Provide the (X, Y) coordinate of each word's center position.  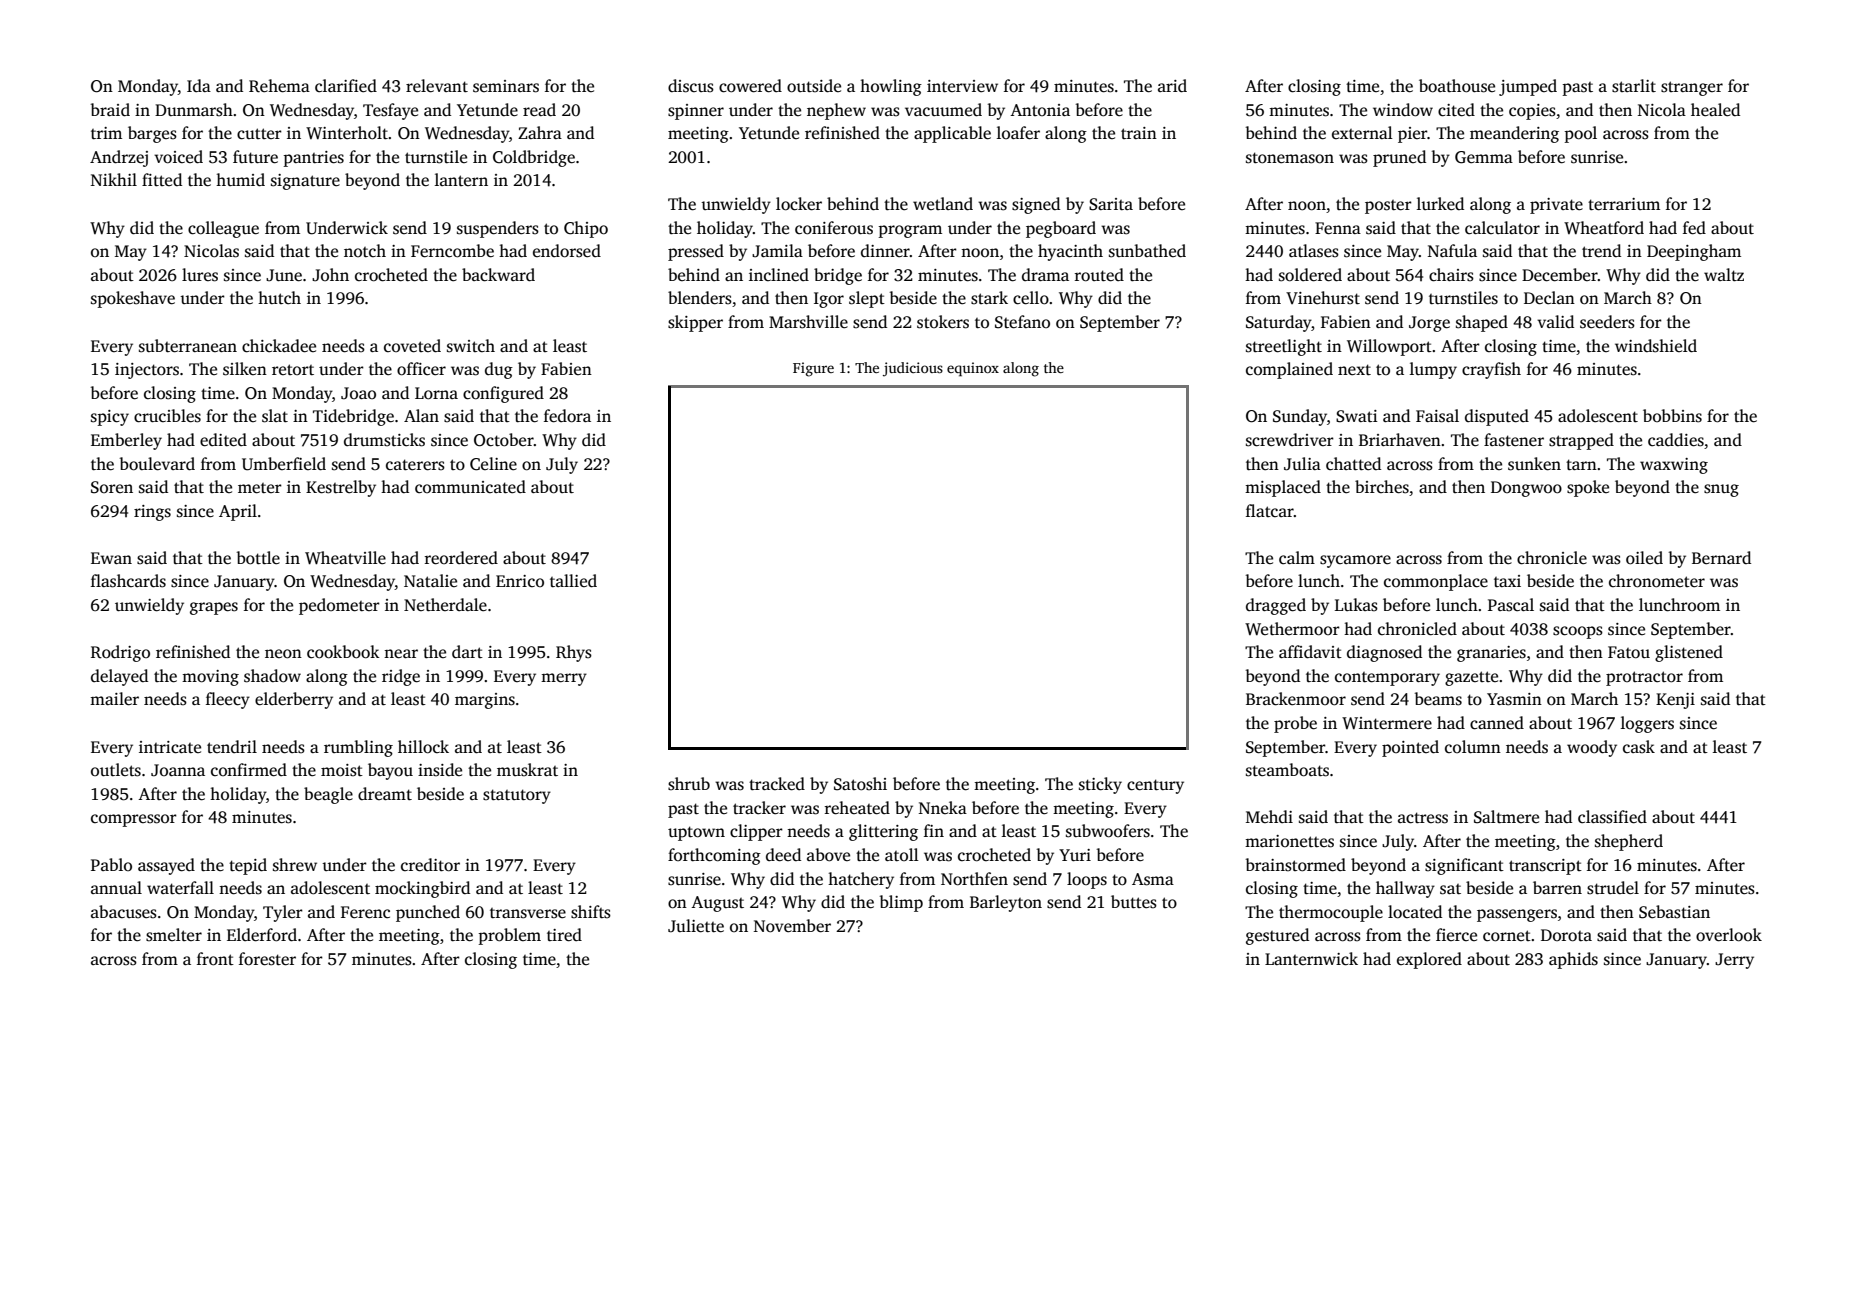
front (215, 959)
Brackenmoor (1296, 699)
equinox (973, 369)
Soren (112, 487)
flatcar (1270, 510)
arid (1172, 86)
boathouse (1457, 86)
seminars (506, 86)
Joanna (178, 770)
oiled (1644, 558)
